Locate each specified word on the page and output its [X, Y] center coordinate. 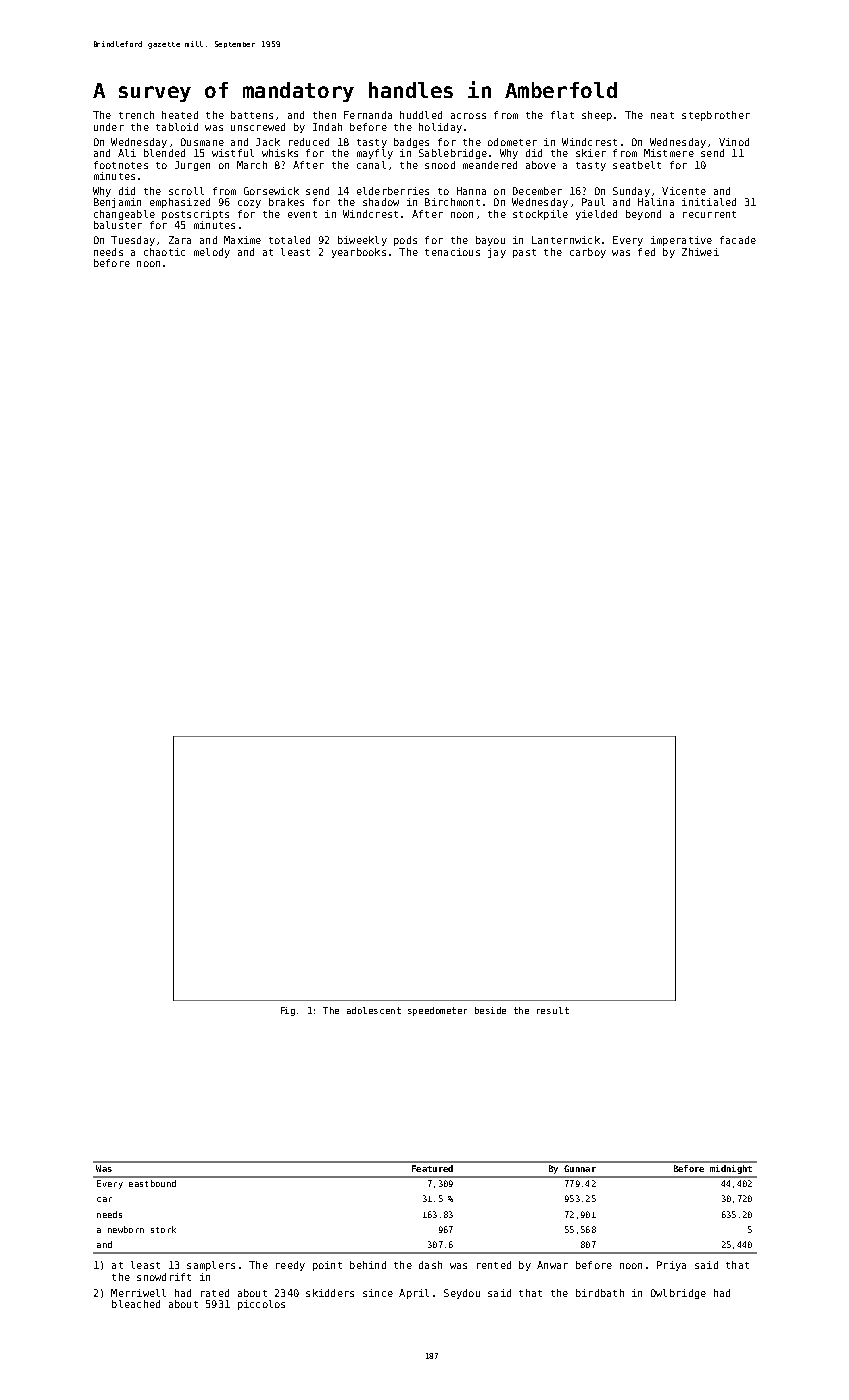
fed [646, 252]
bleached [136, 1304]
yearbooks [359, 253]
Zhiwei [700, 252]
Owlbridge [678, 1294]
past [524, 253]
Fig [288, 1011]
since [378, 1293]
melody [212, 253]
